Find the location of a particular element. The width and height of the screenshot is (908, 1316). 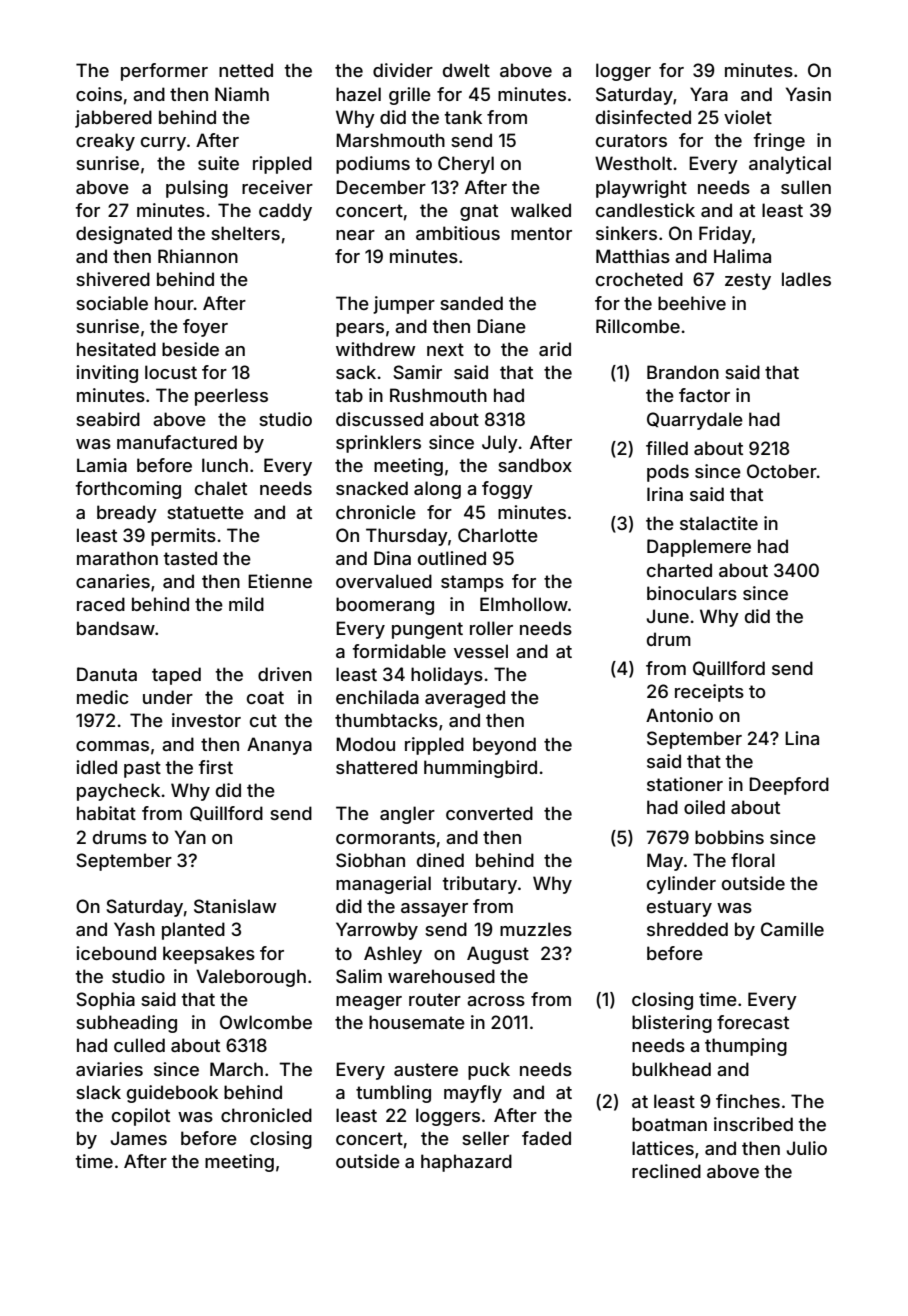

Antonio is located at coordinates (679, 715).
